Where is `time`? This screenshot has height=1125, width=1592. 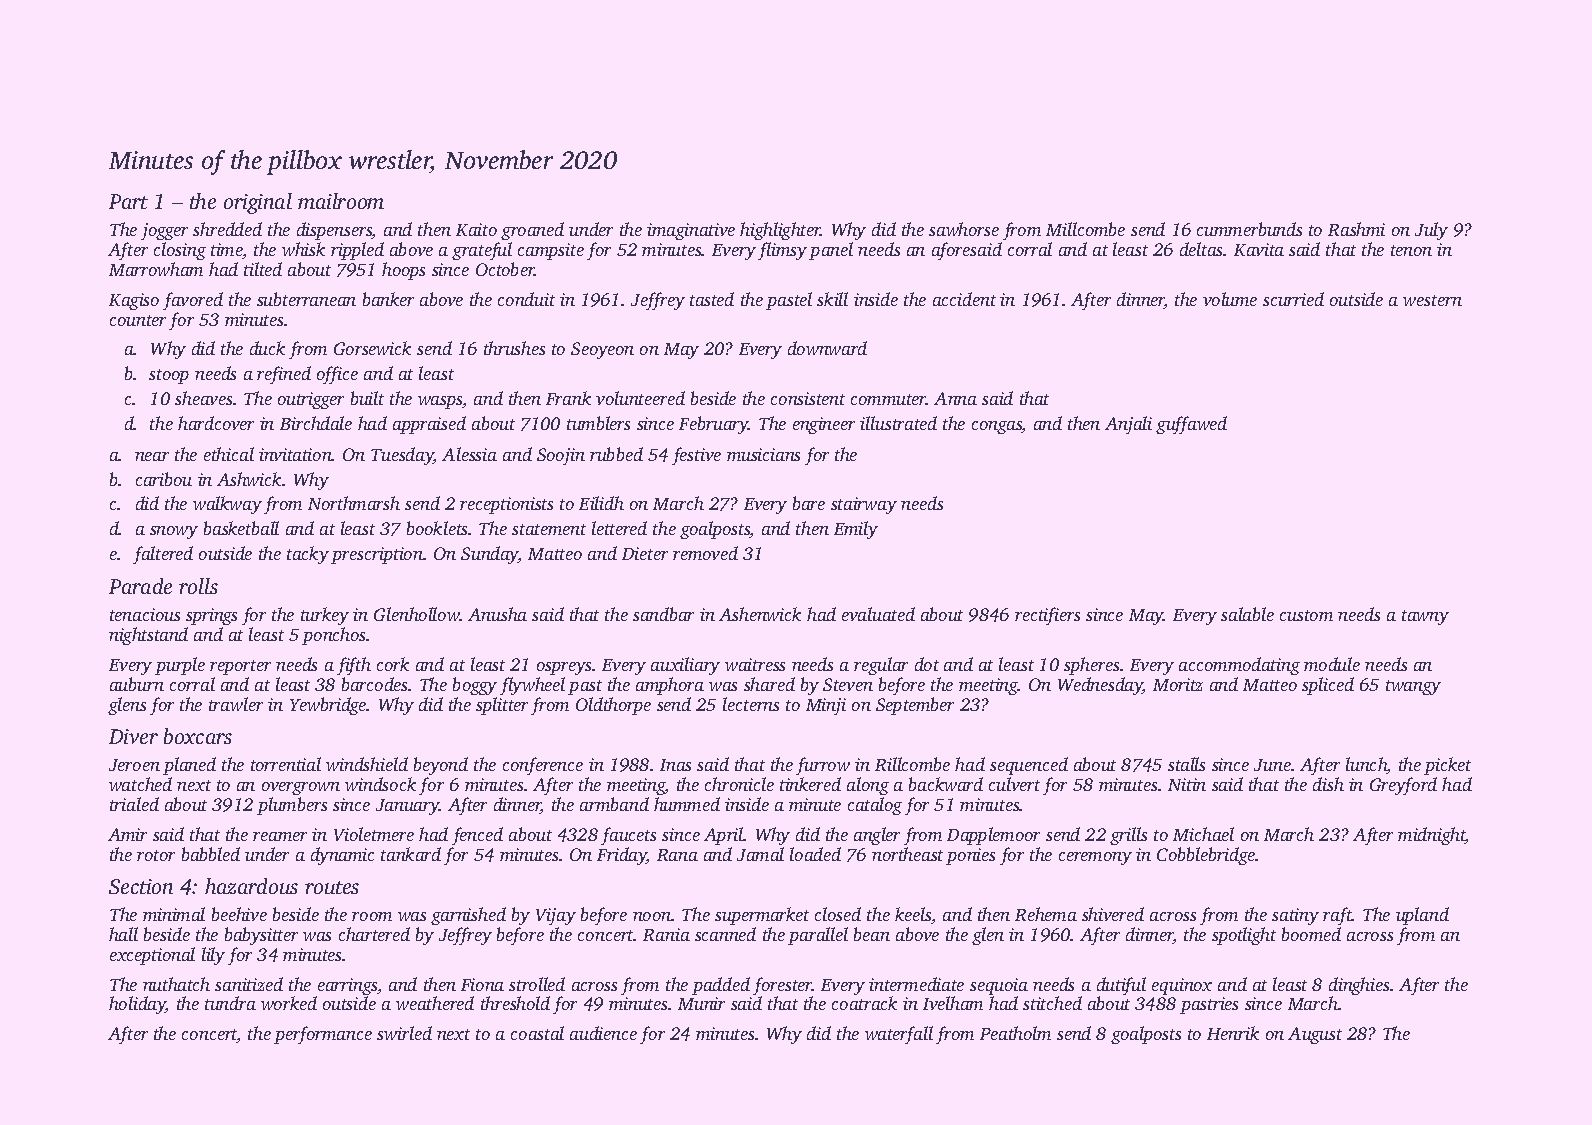
time is located at coordinates (227, 251).
